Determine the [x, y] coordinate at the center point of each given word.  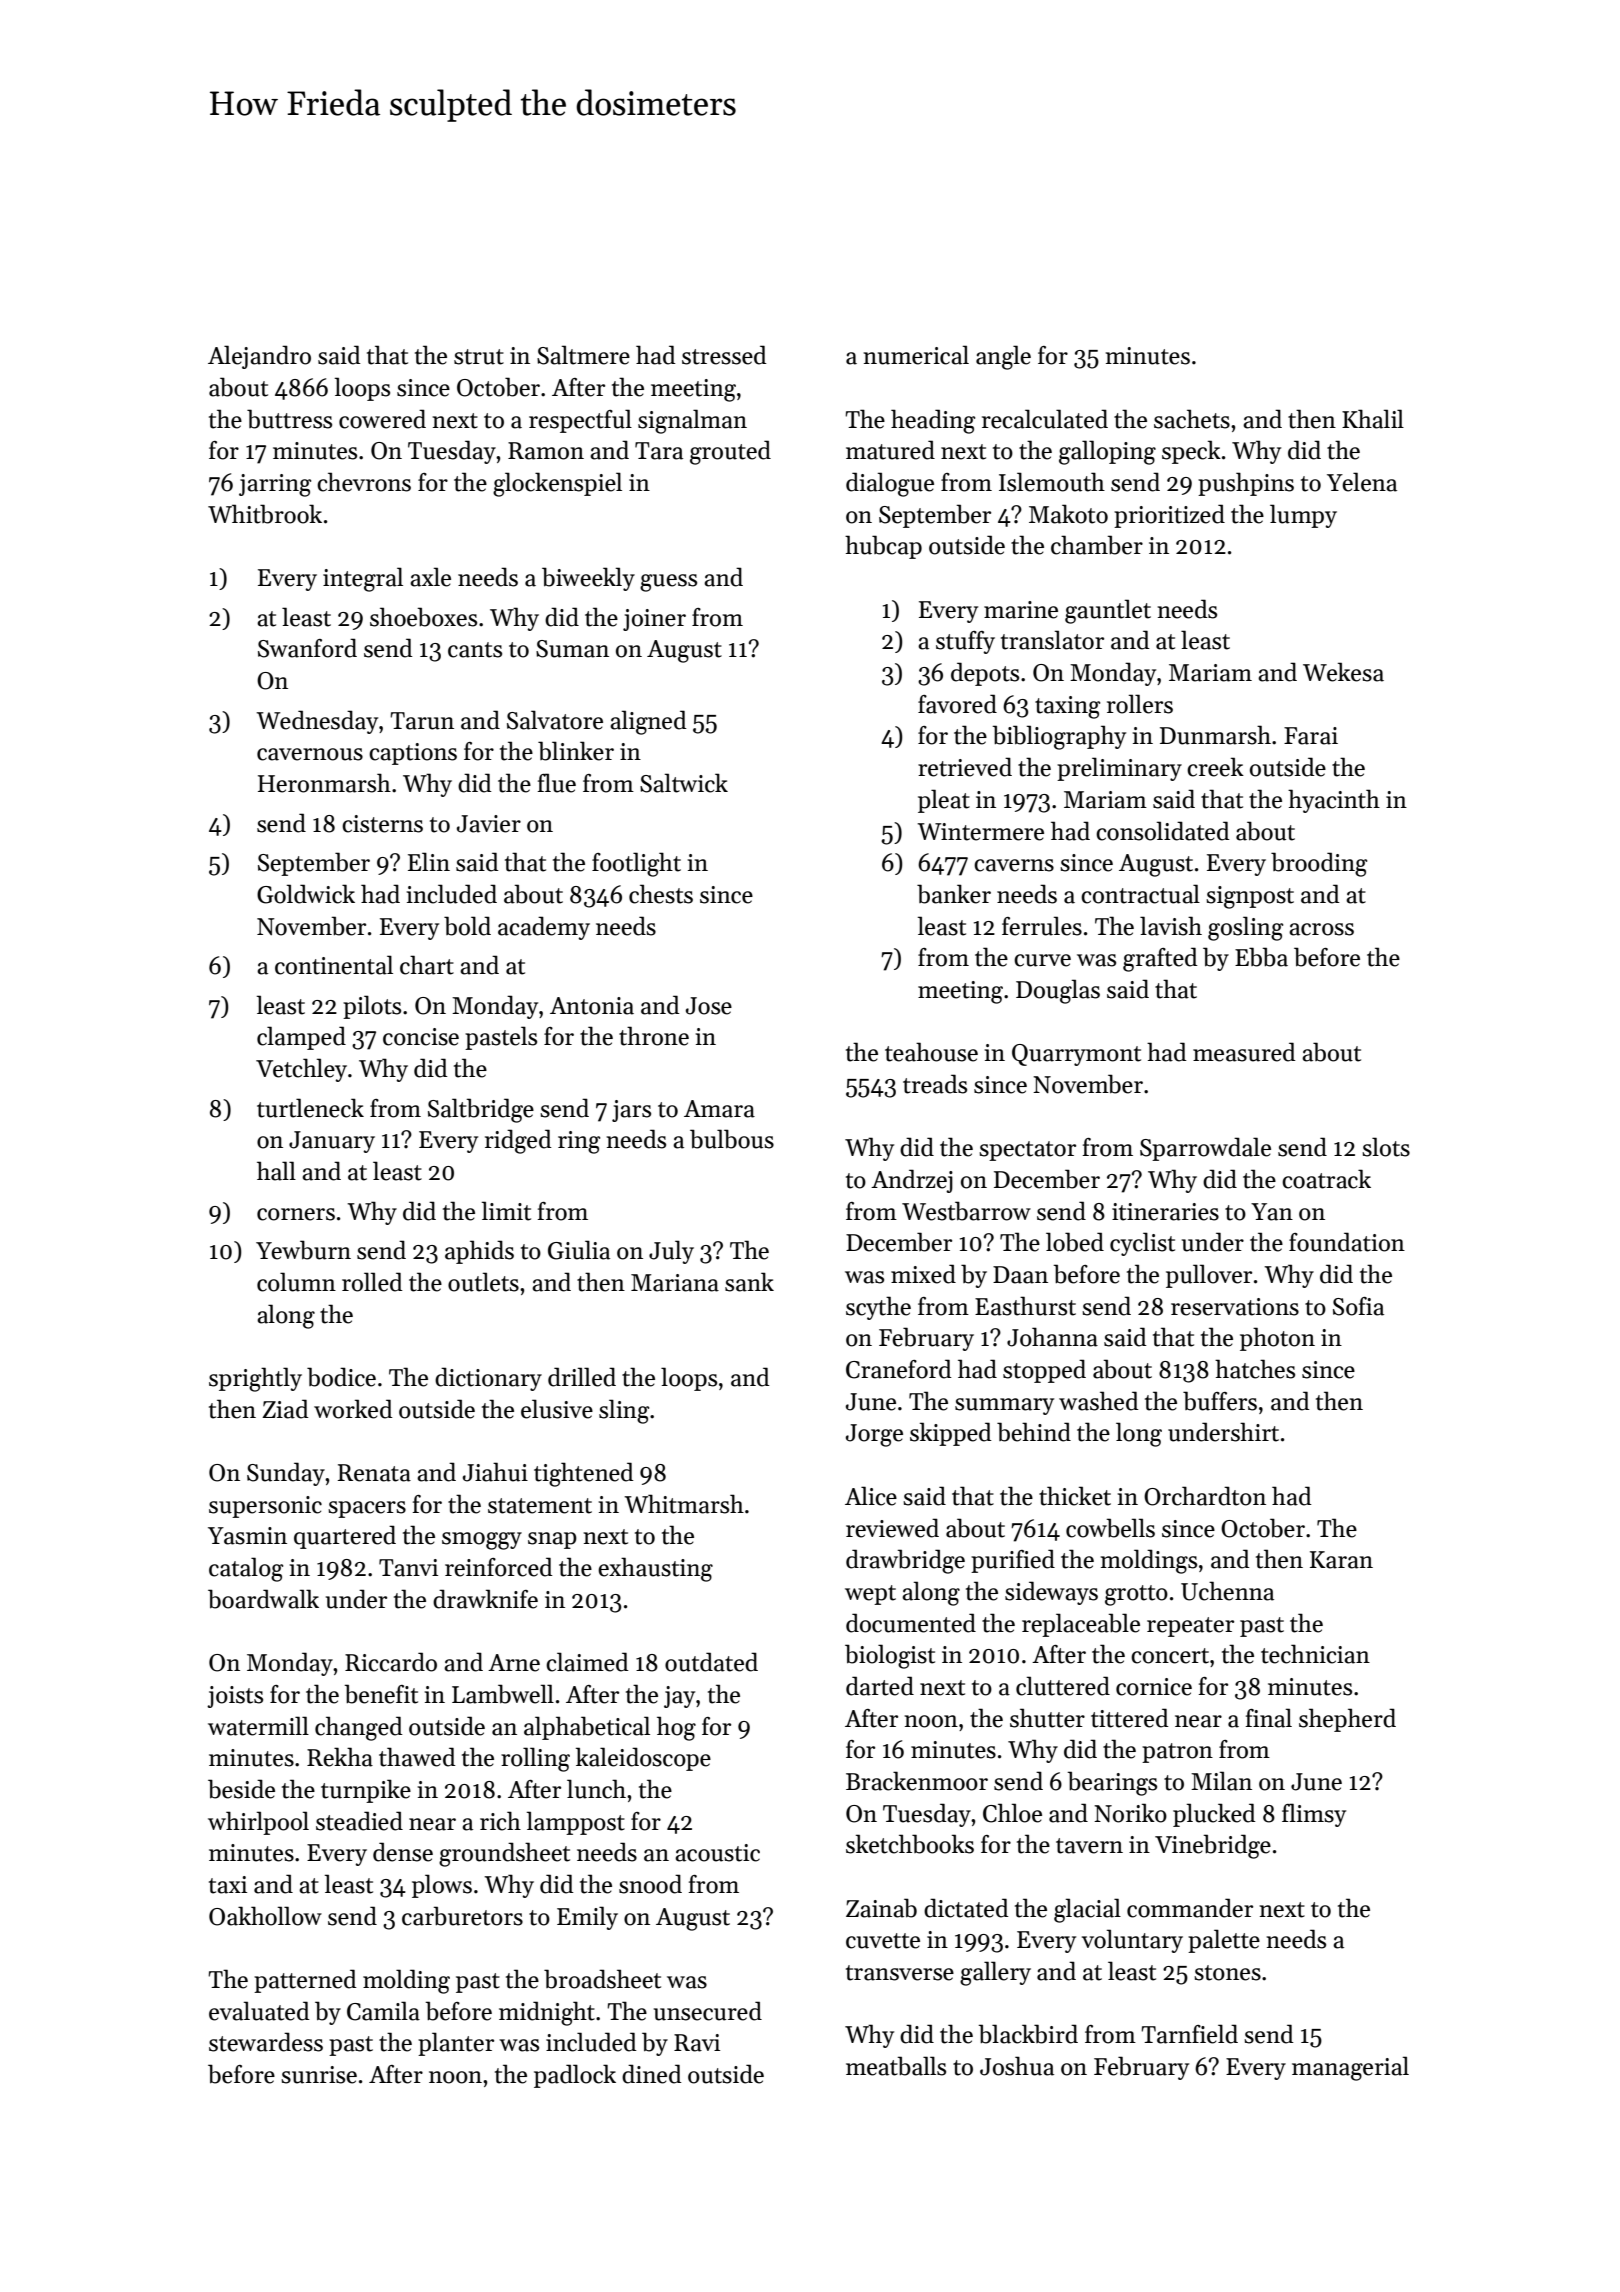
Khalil [1373, 419]
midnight [547, 2013]
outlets [483, 1282]
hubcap [883, 547]
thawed [417, 1757]
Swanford [307, 648]
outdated [711, 1662]
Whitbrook [265, 514]
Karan [1341, 1560]
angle [1003, 357]
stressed [724, 355]
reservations [1235, 1307]
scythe [878, 1308]
